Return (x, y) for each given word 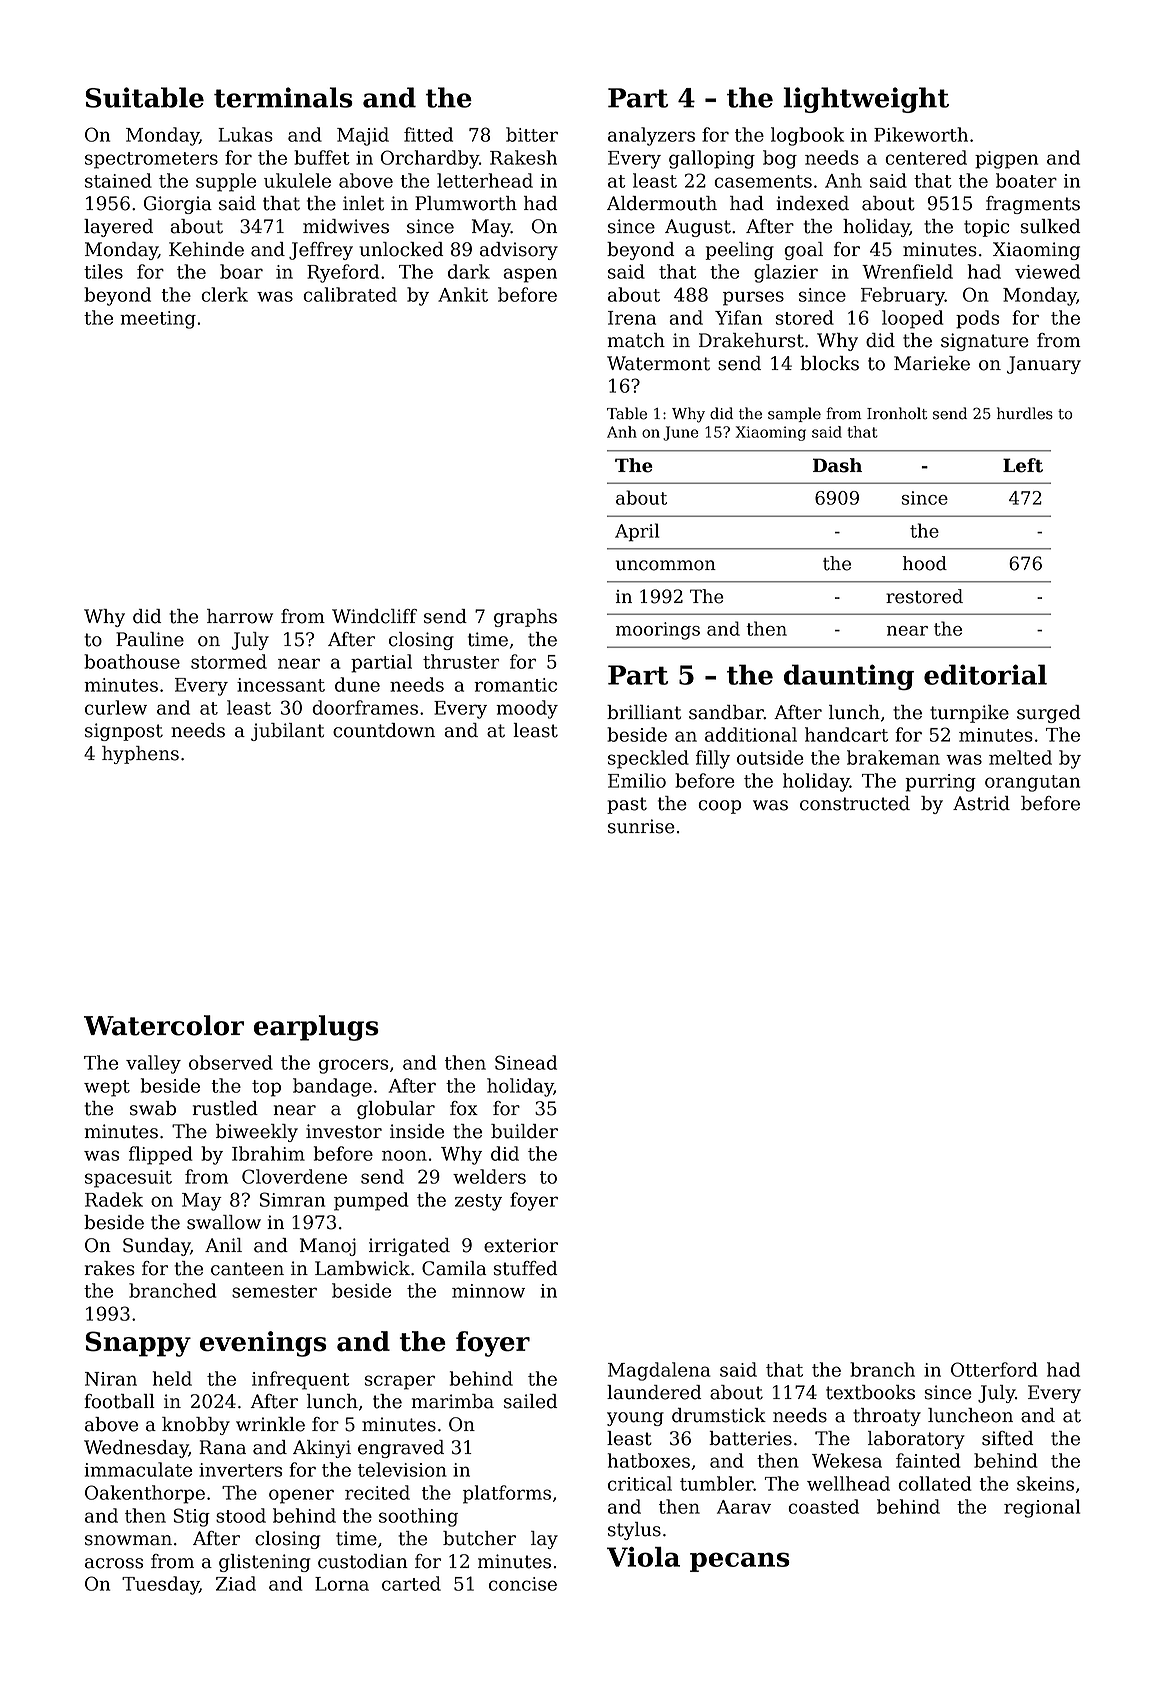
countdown (384, 730)
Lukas (245, 134)
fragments (1033, 205)
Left (1023, 465)
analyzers (651, 136)
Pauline (150, 639)
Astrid (981, 803)
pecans (740, 1562)
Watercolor (164, 1025)
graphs (525, 618)
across (114, 1563)
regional (1042, 1508)
